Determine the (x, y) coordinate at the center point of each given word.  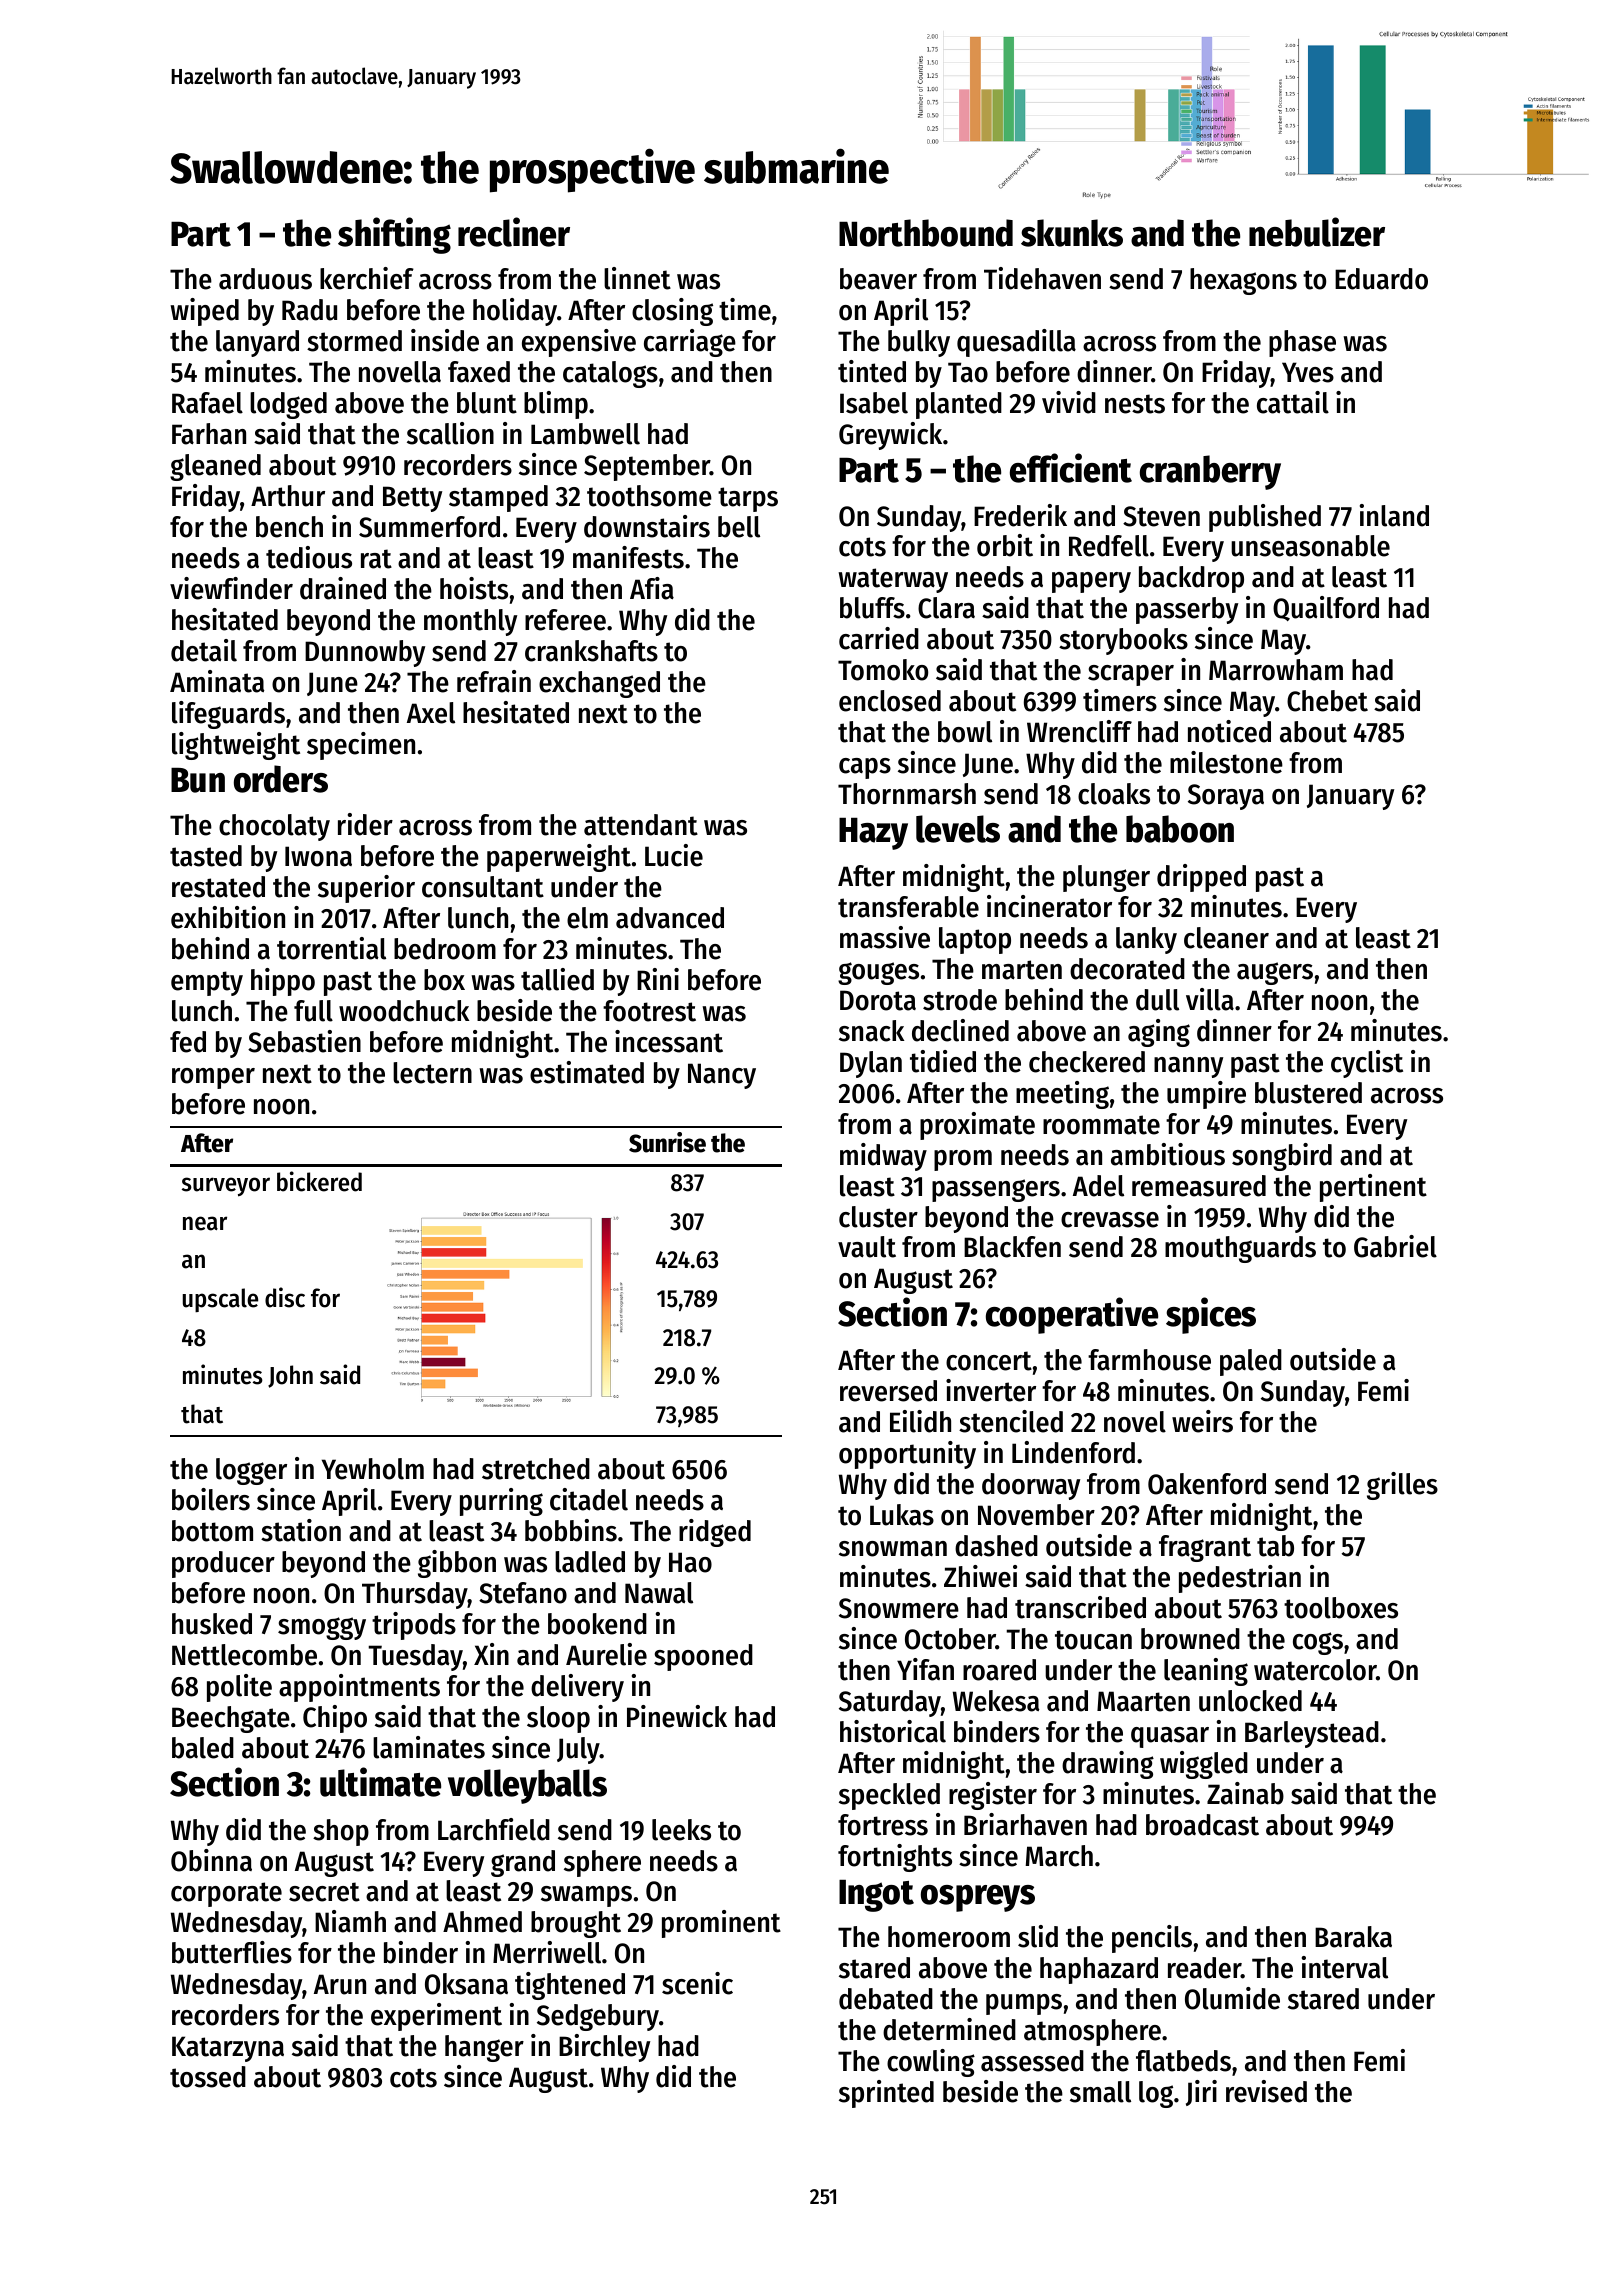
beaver (878, 279)
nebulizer (1317, 232)
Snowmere (899, 1608)
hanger (484, 2048)
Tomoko (883, 670)
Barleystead (1312, 1734)
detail (204, 650)
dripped (1201, 878)
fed (188, 1042)
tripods (414, 1626)
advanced (670, 918)
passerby (1187, 610)
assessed (1032, 2061)
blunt (487, 403)
